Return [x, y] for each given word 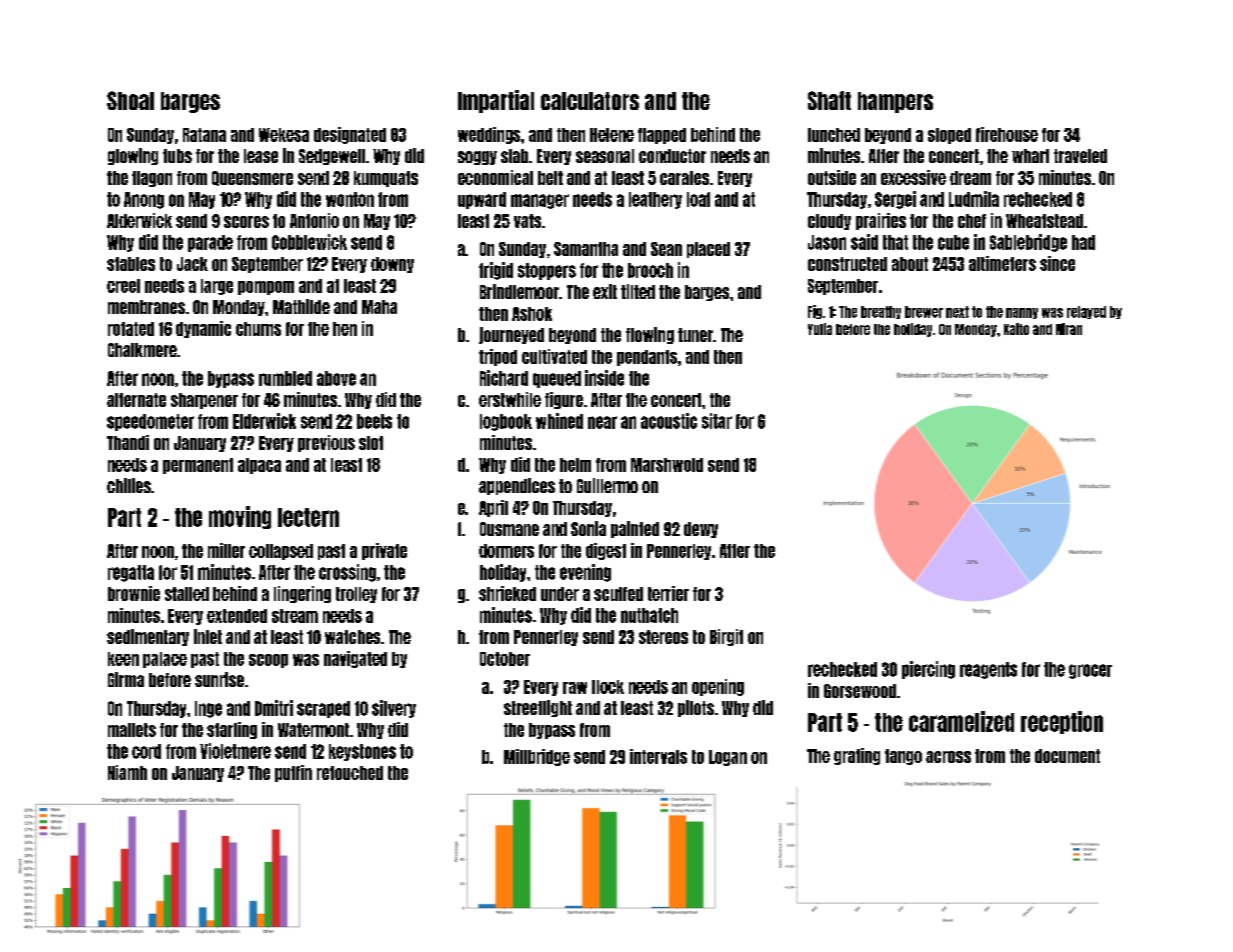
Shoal [130, 100]
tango [903, 757]
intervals [658, 756]
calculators [590, 101]
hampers [895, 102]
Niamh [127, 772]
